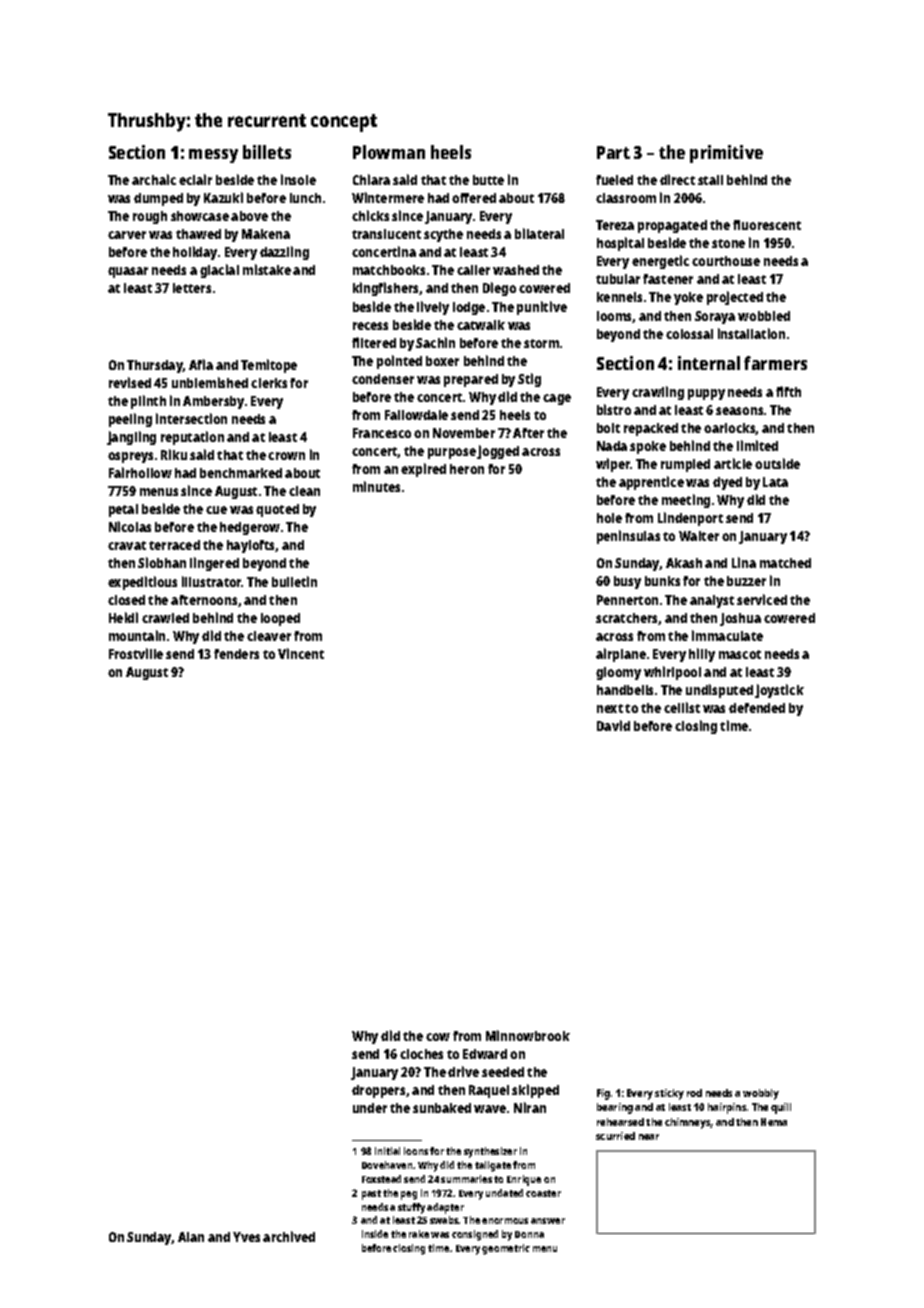  What do you see at coordinates (669, 1094) in the page?
I see `sticky` at bounding box center [669, 1094].
